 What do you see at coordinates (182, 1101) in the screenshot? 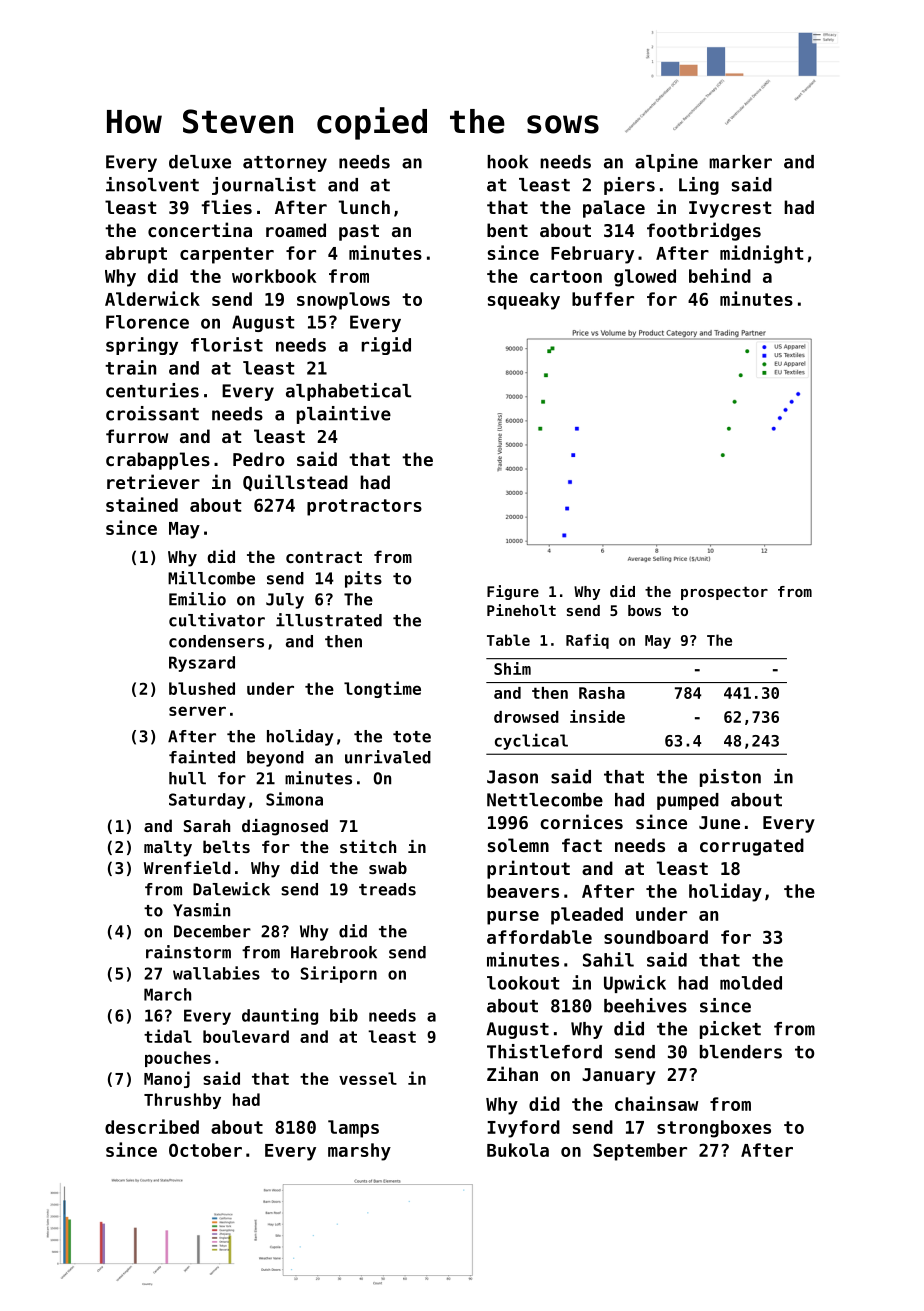
I see `Thrushby` at bounding box center [182, 1101].
